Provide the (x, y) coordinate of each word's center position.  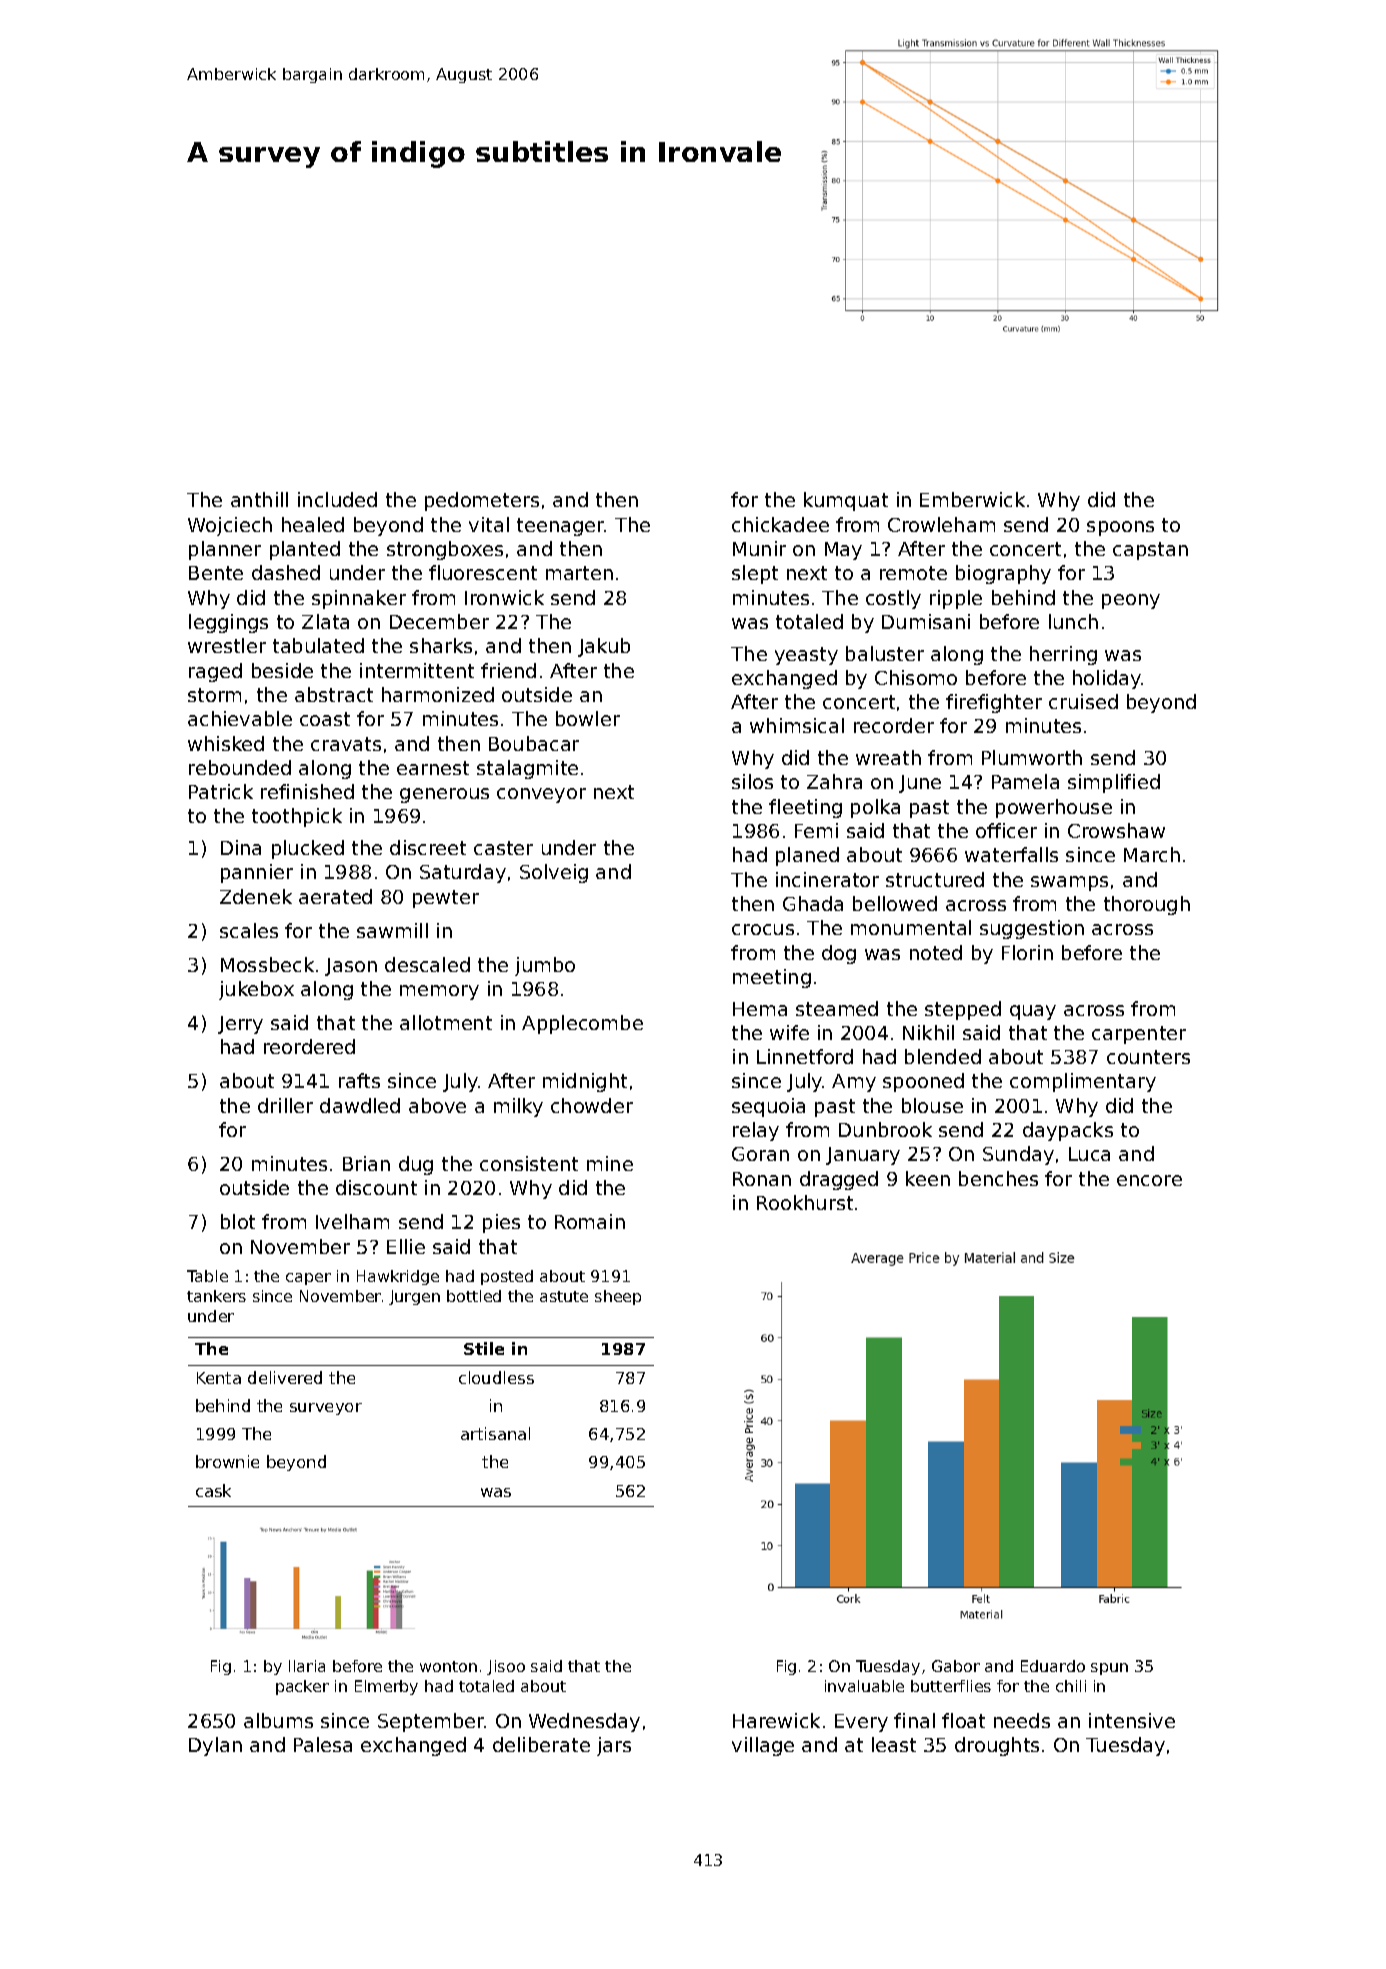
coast (325, 719)
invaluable (864, 1686)
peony (1131, 601)
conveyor (541, 795)
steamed (837, 1008)
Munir (759, 548)
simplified (1114, 783)
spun (1109, 1669)
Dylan (215, 1746)
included (337, 499)
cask (213, 1490)
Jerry (240, 1025)
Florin (1027, 952)
